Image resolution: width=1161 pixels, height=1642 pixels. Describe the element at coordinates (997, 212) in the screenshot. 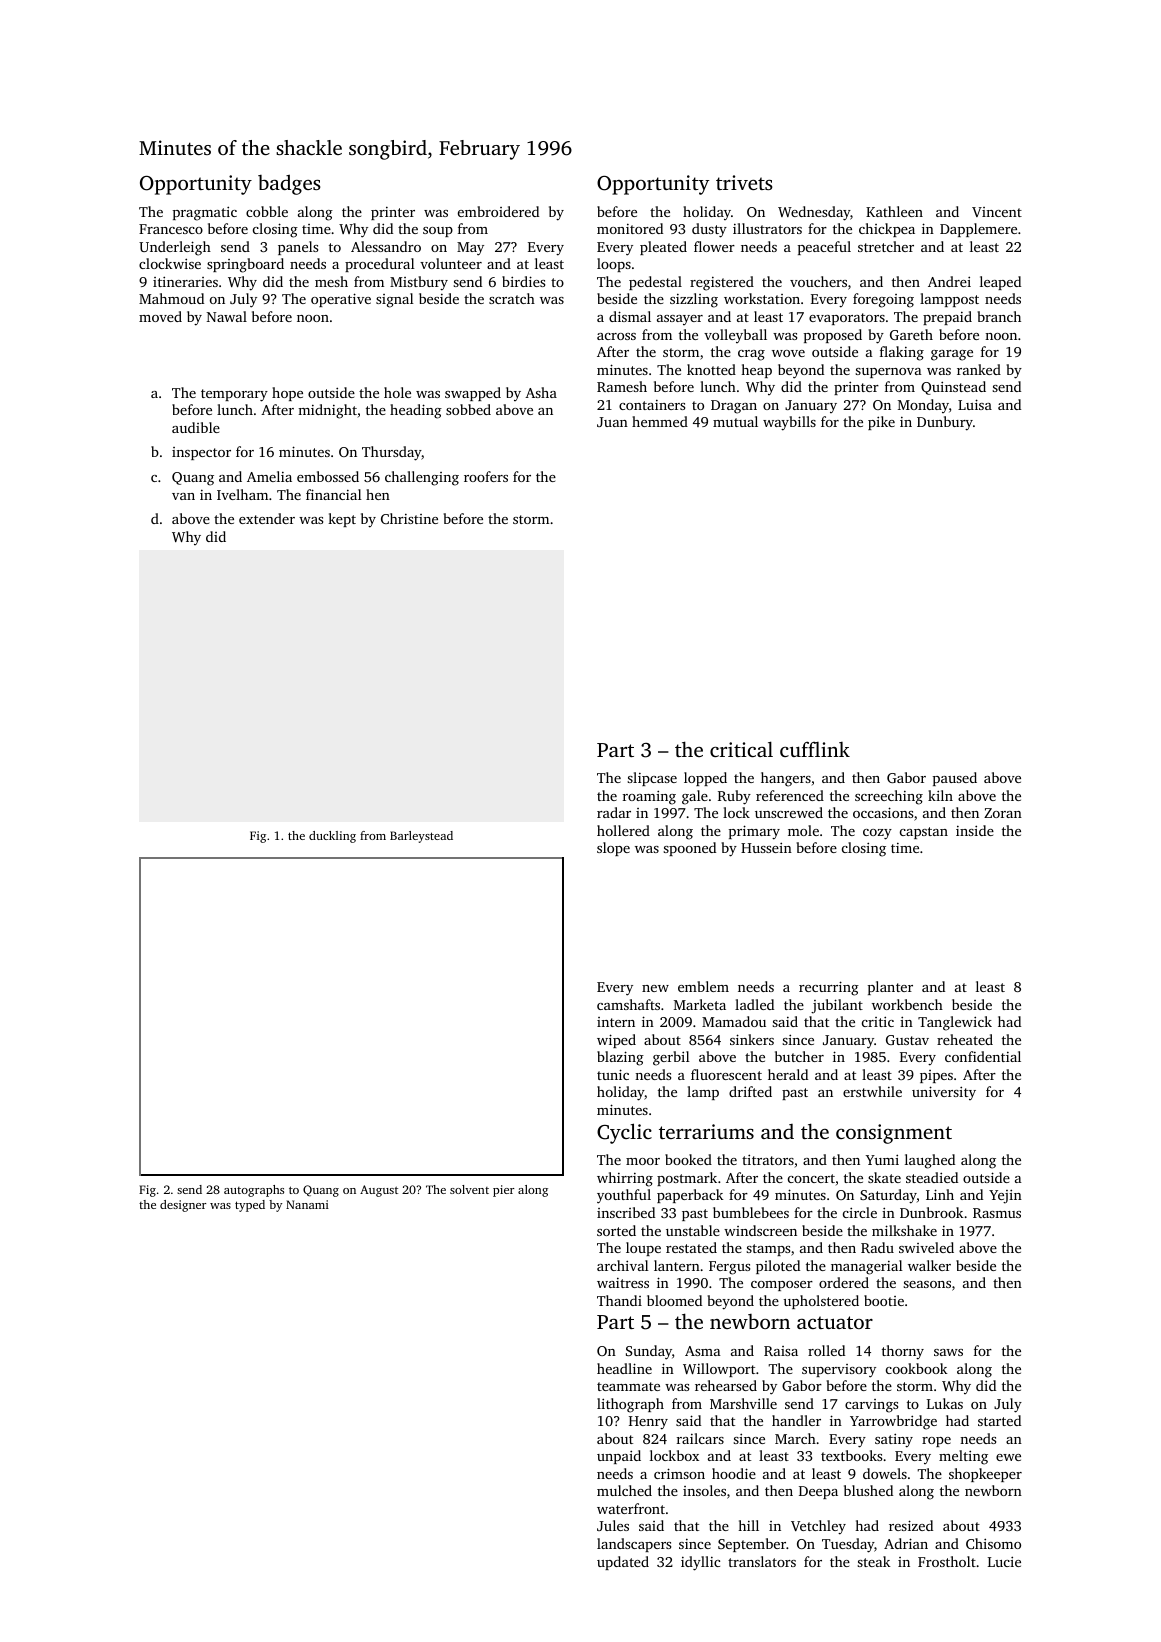

I see `Vincent` at that location.
